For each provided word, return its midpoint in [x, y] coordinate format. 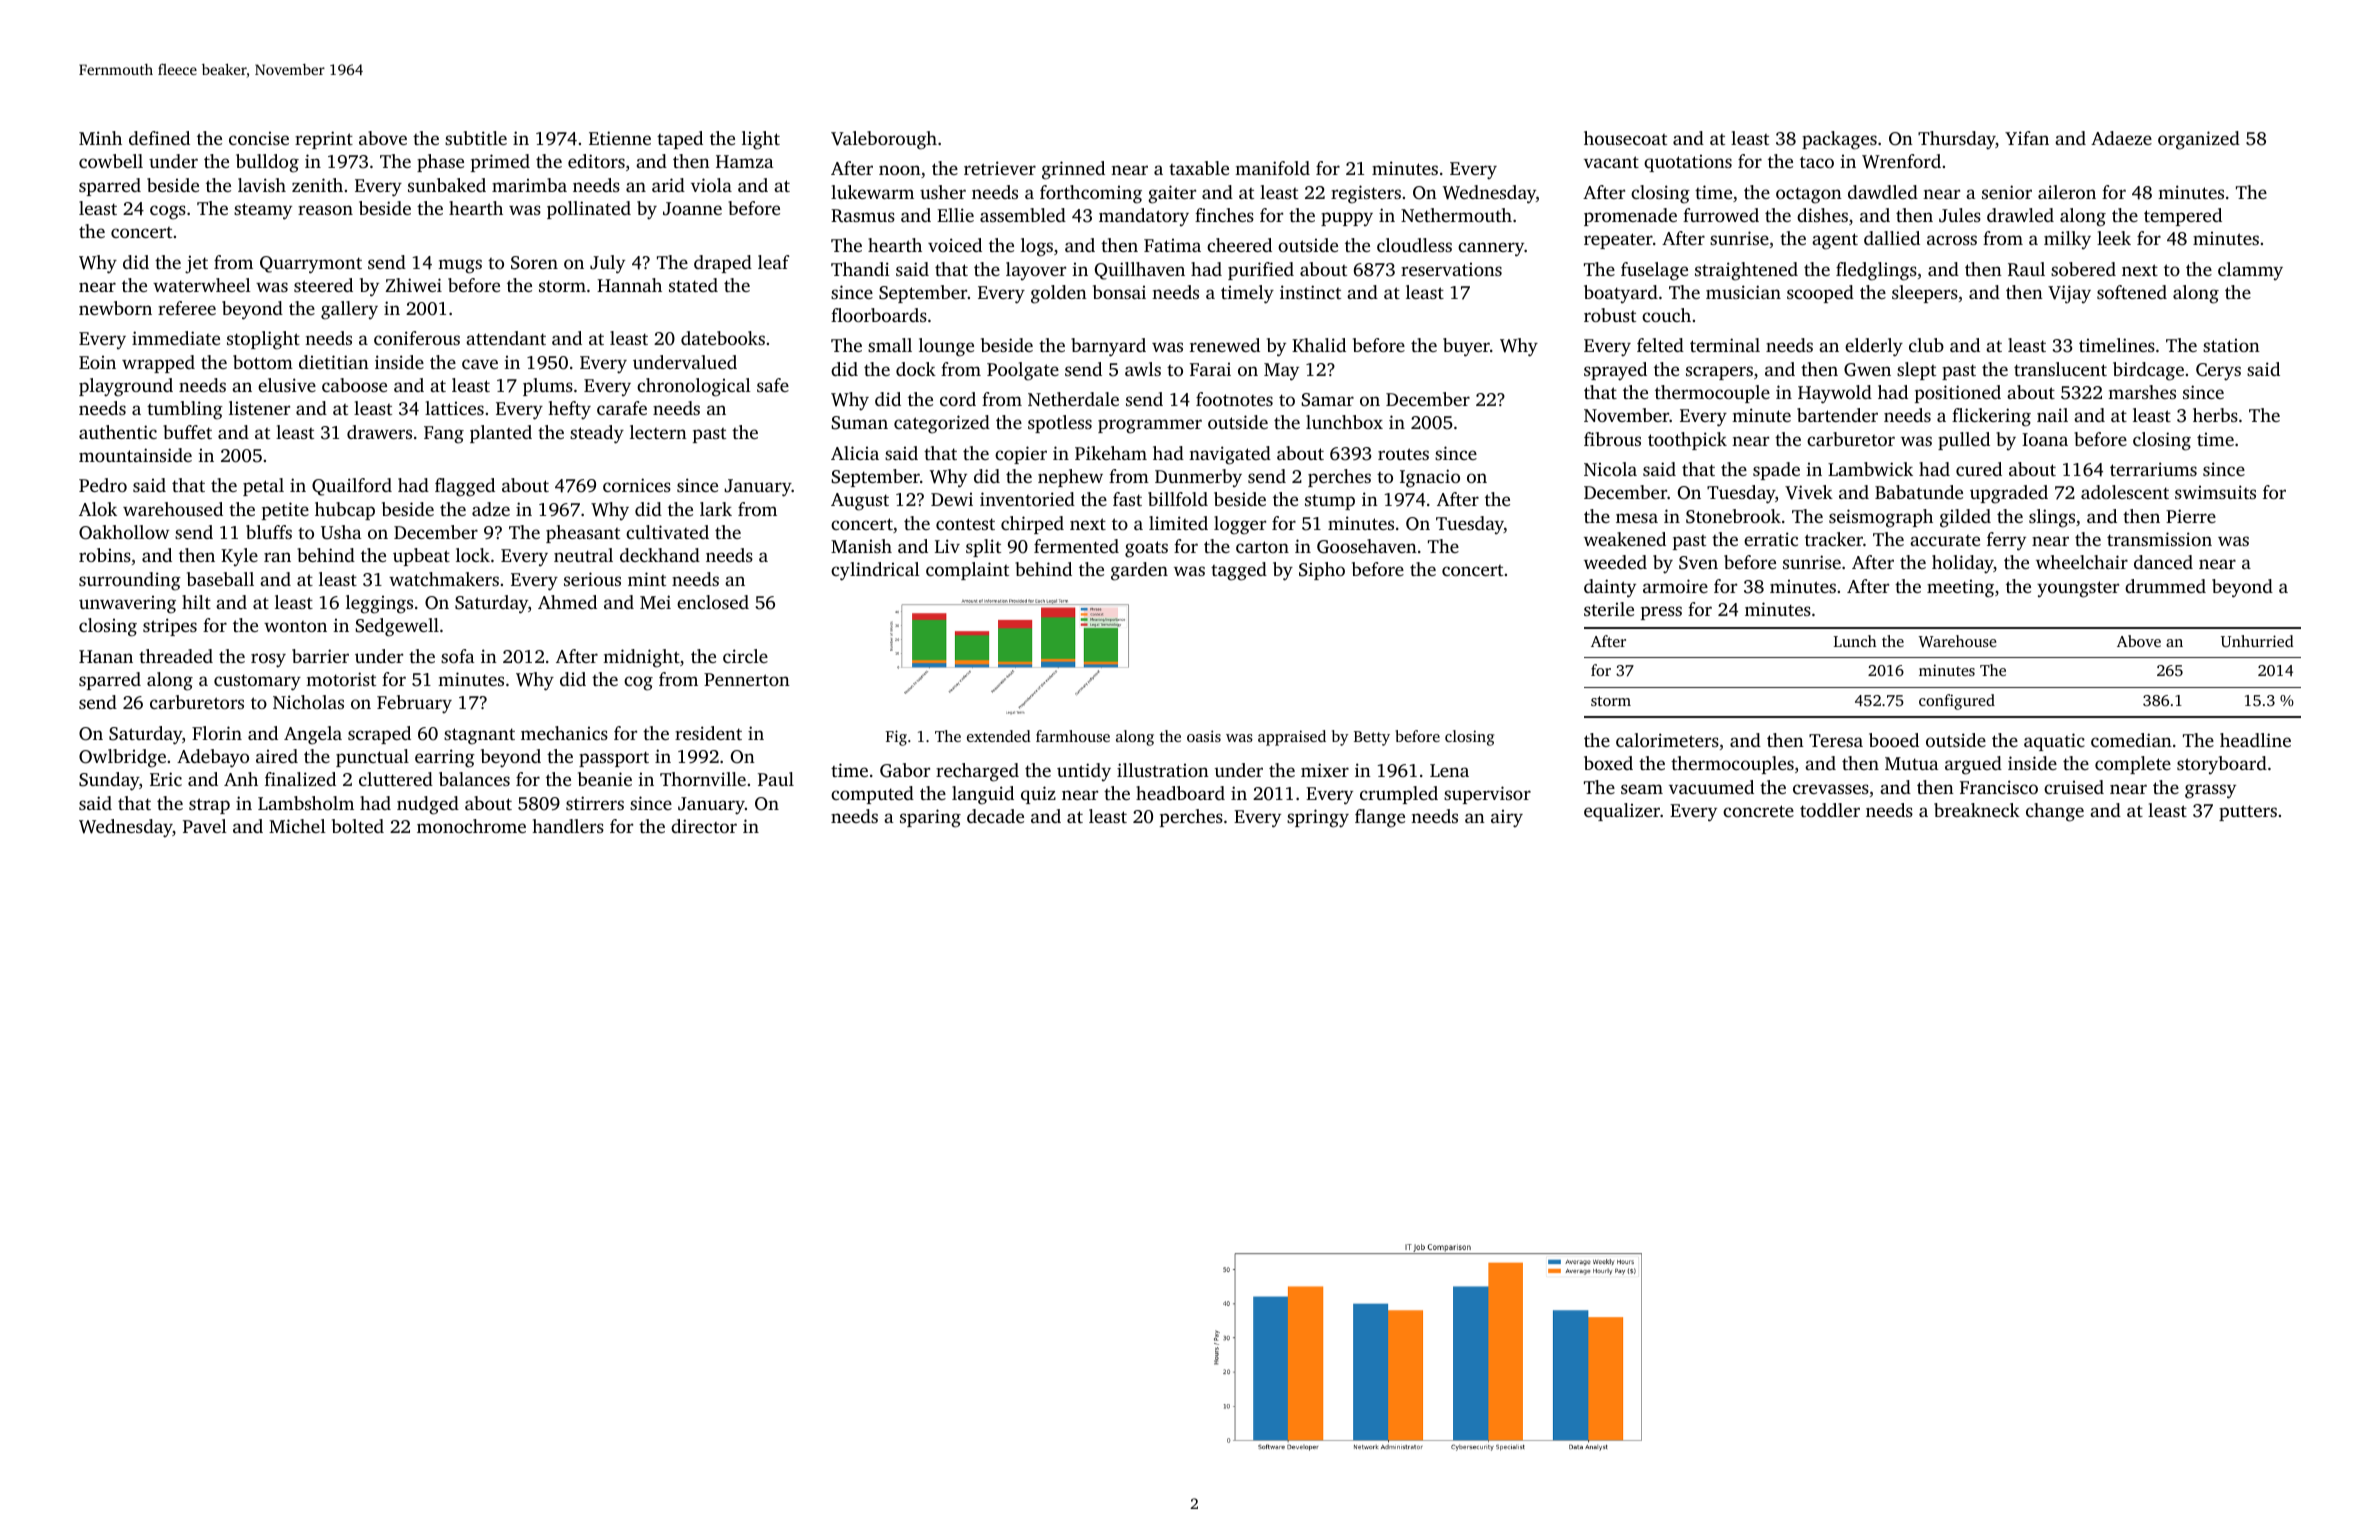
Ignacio [1430, 478]
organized [2199, 140]
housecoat [1625, 138]
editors [596, 161]
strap [209, 806]
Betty [1372, 738]
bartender [1837, 415]
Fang [444, 435]
